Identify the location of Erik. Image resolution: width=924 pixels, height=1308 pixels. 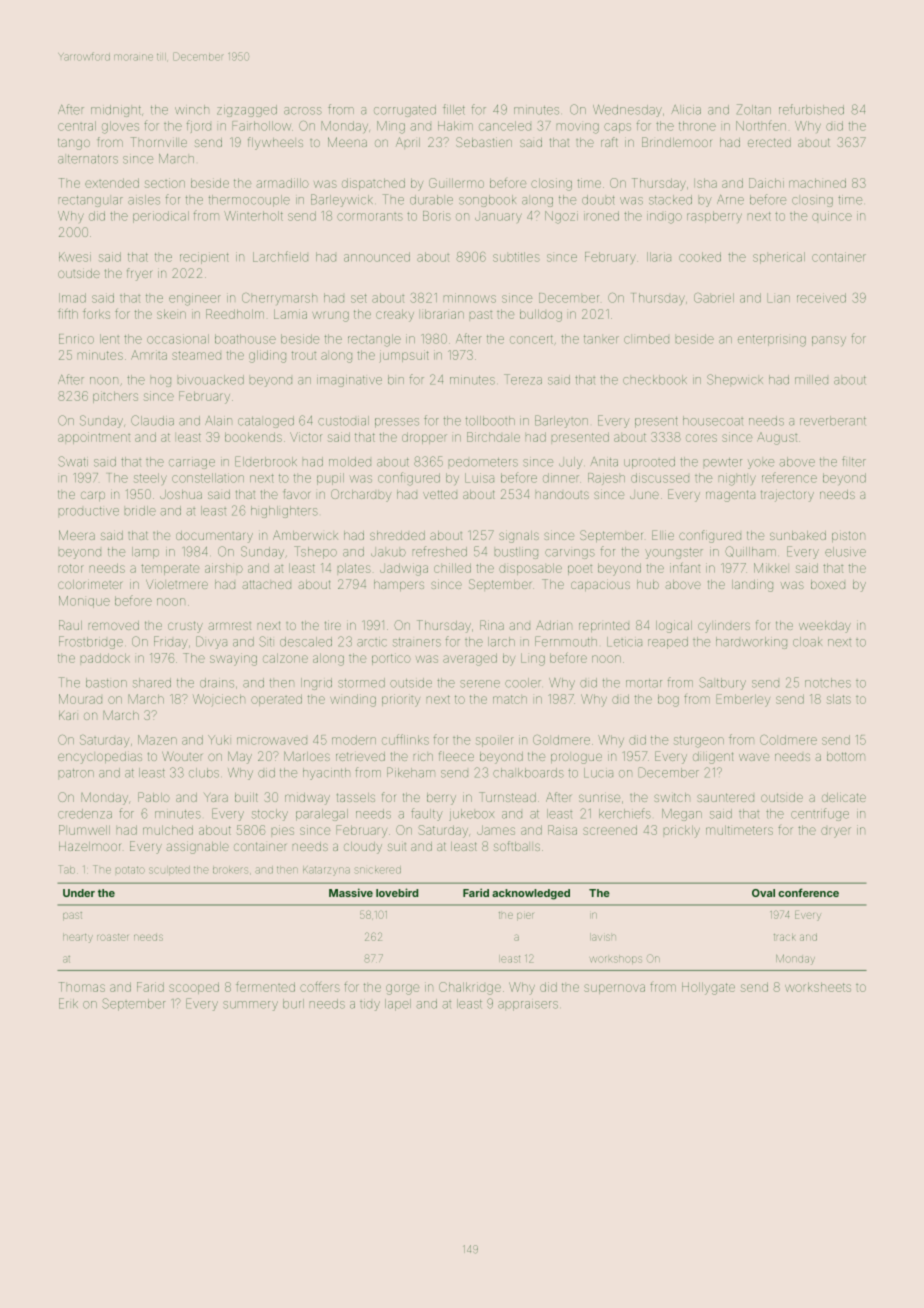
(68, 1003).
